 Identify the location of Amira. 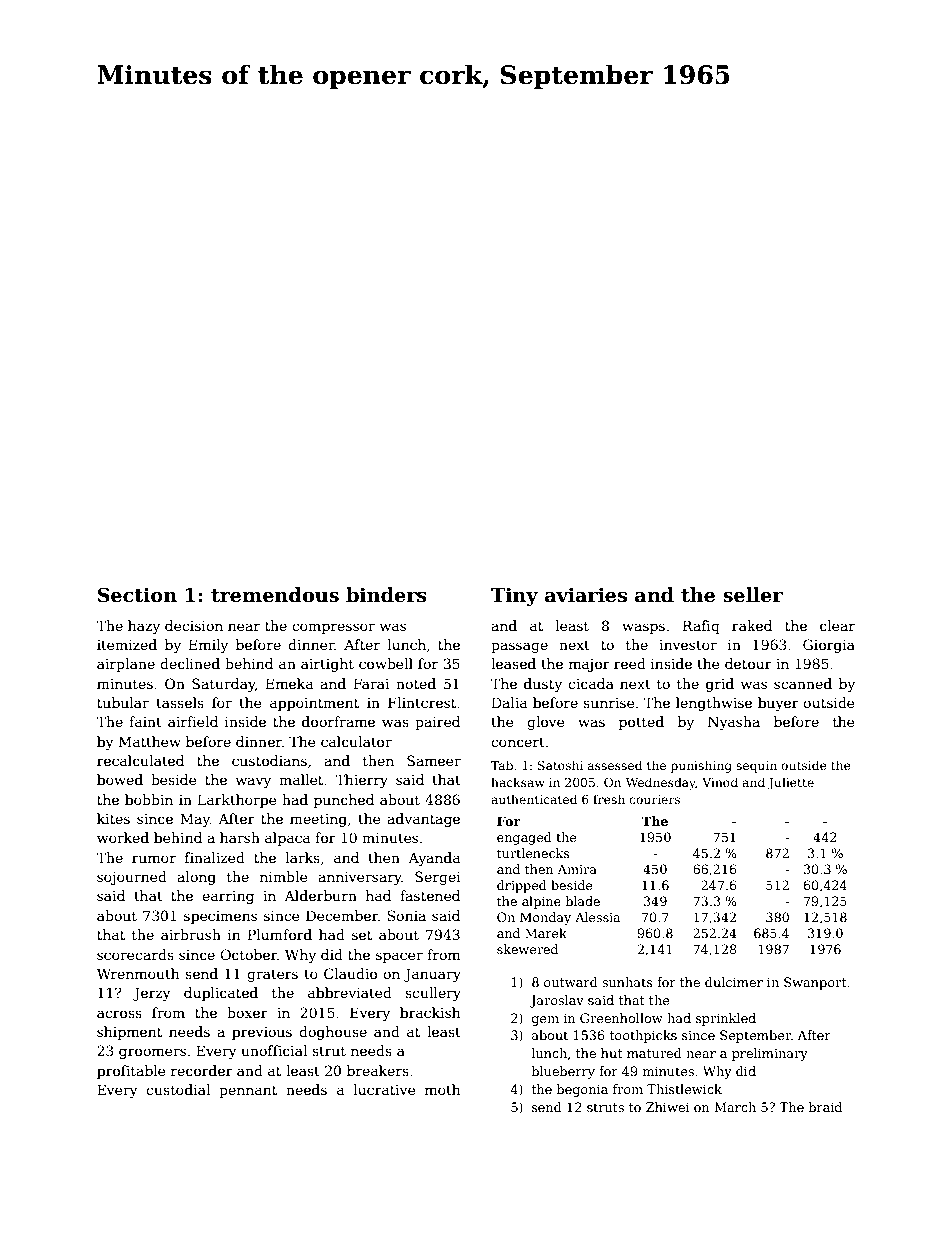
(577, 869).
